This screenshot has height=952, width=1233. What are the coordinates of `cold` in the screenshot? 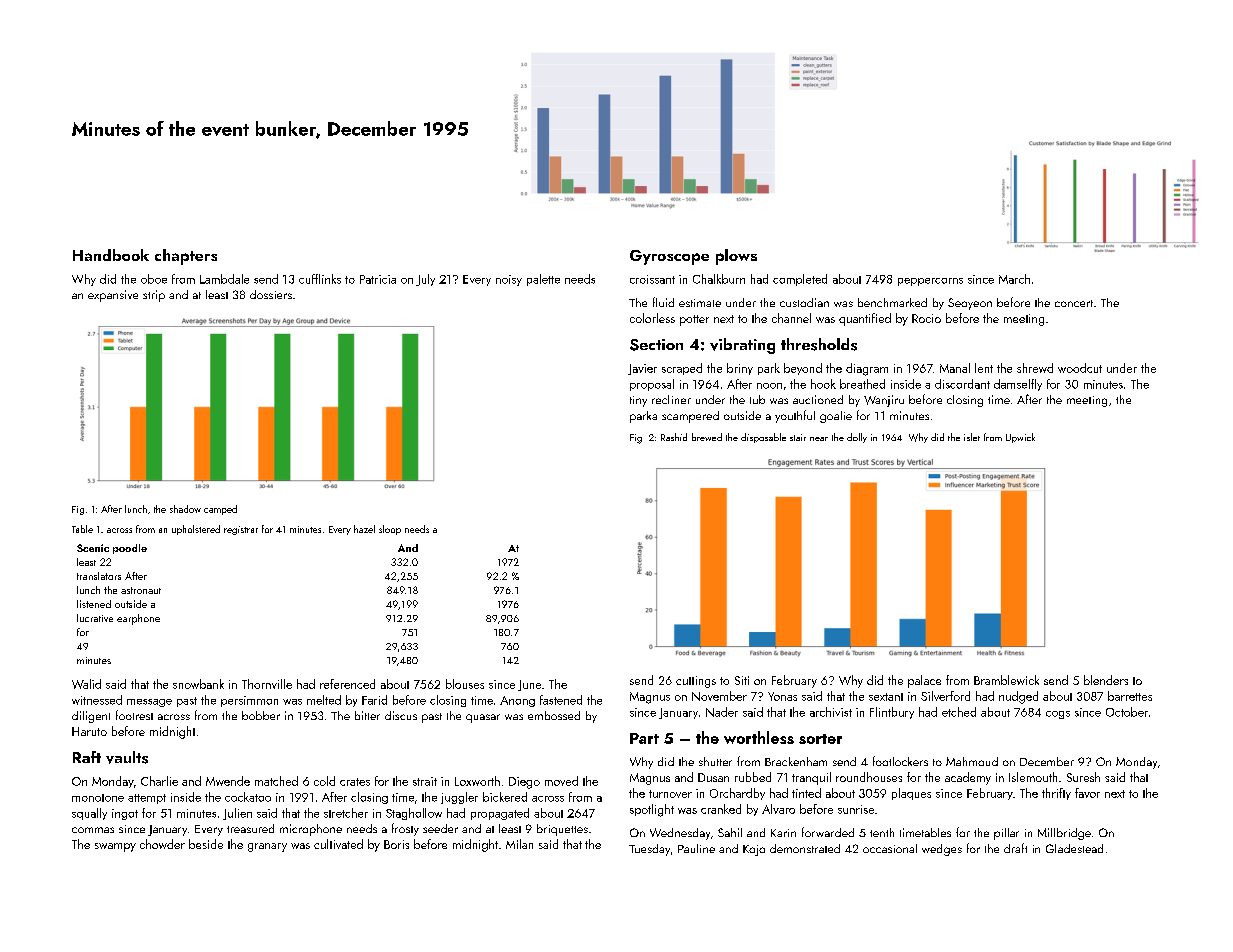 It's located at (324, 781).
